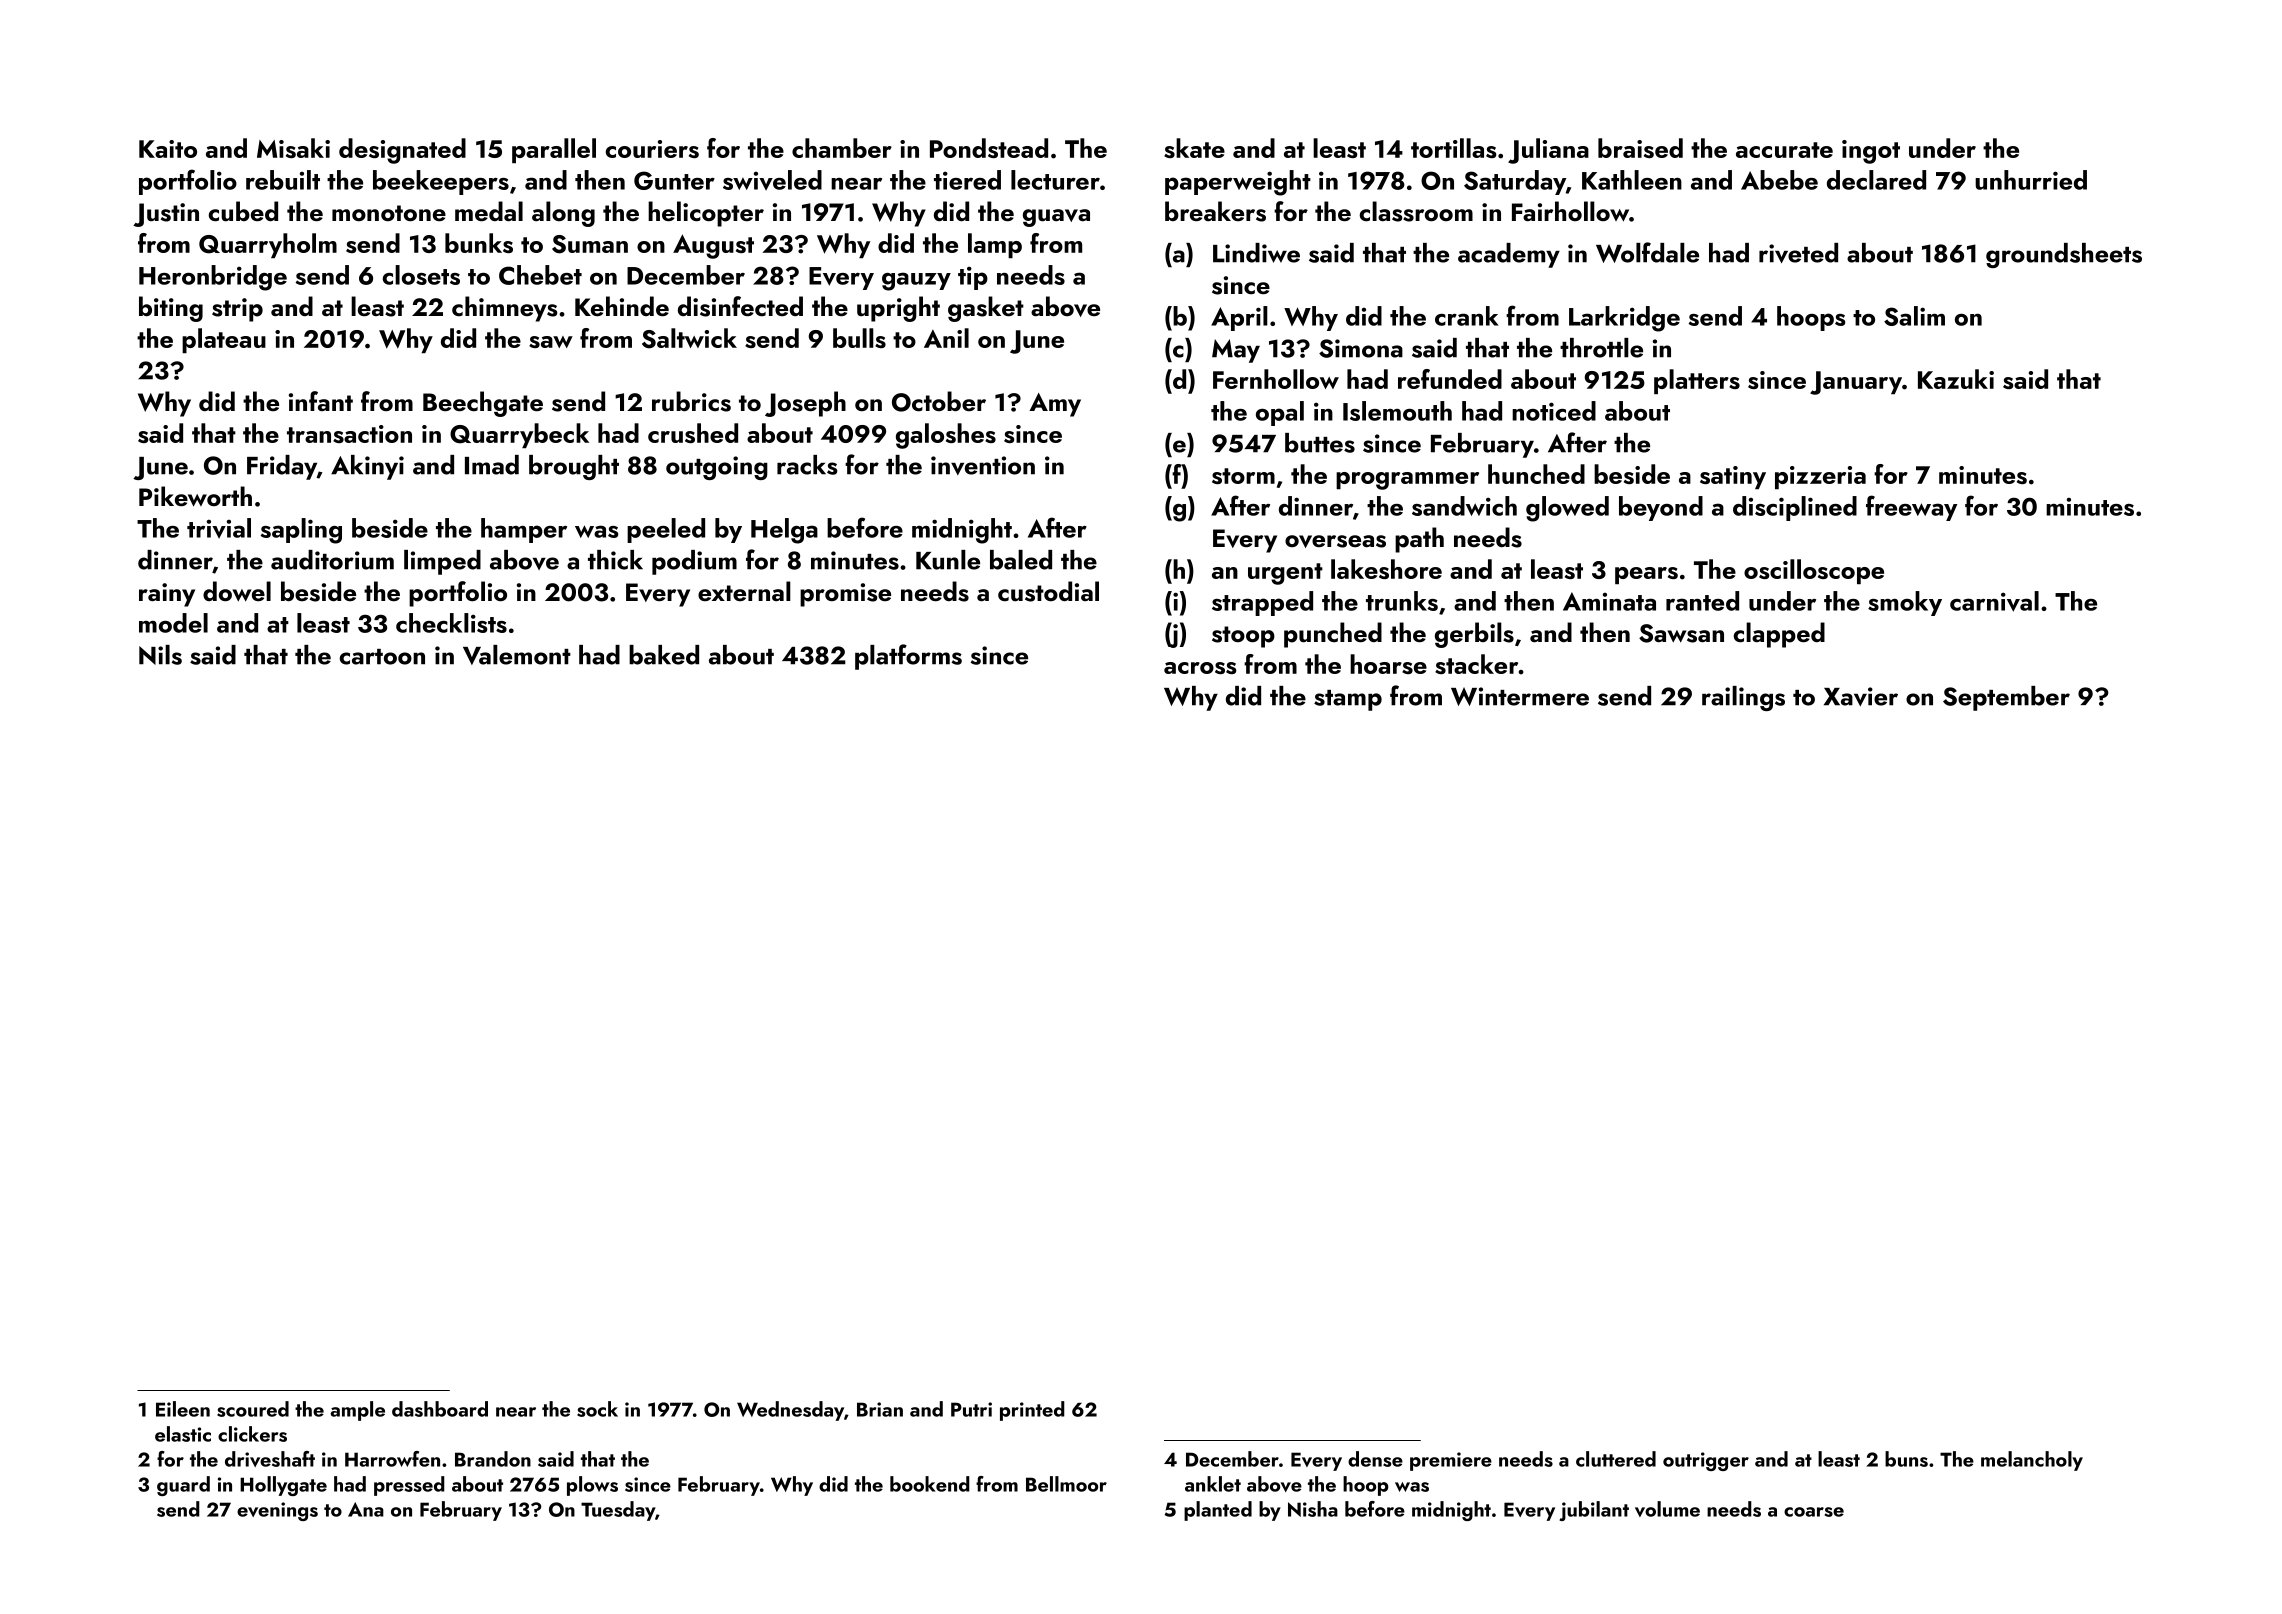  I want to click on unhurried, so click(2031, 180).
